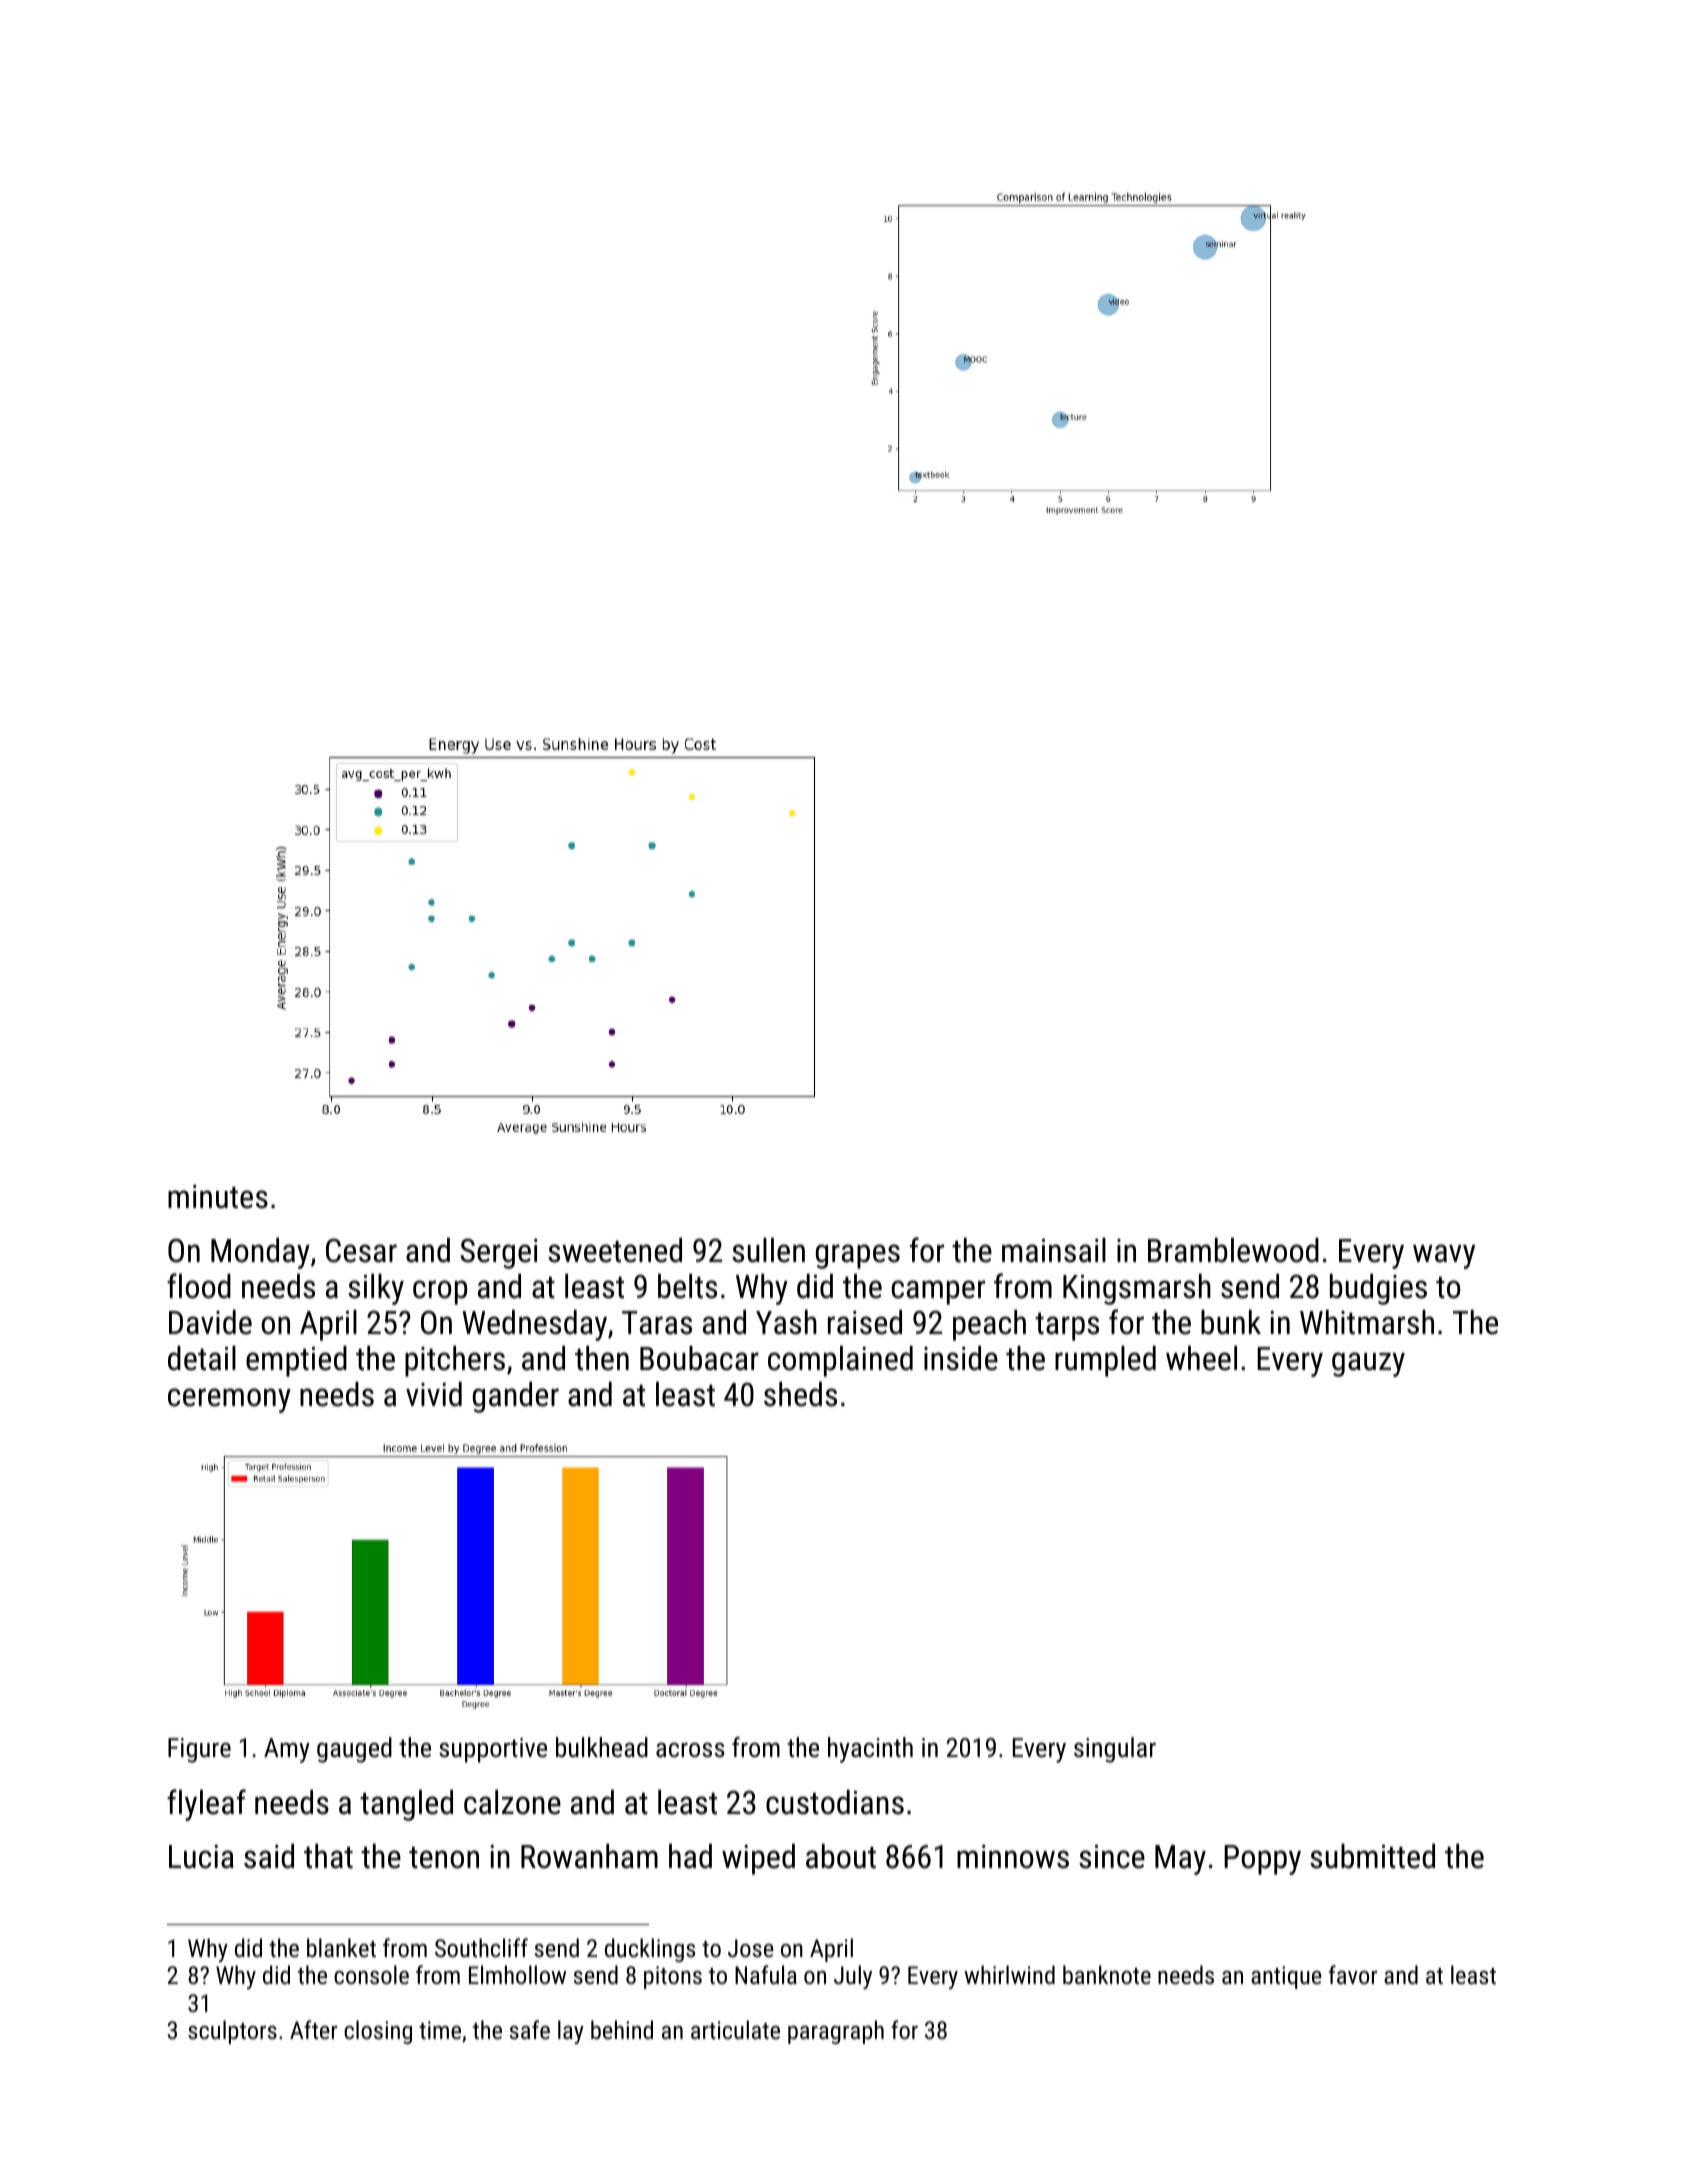  What do you see at coordinates (371, 1974) in the page?
I see `console` at bounding box center [371, 1974].
